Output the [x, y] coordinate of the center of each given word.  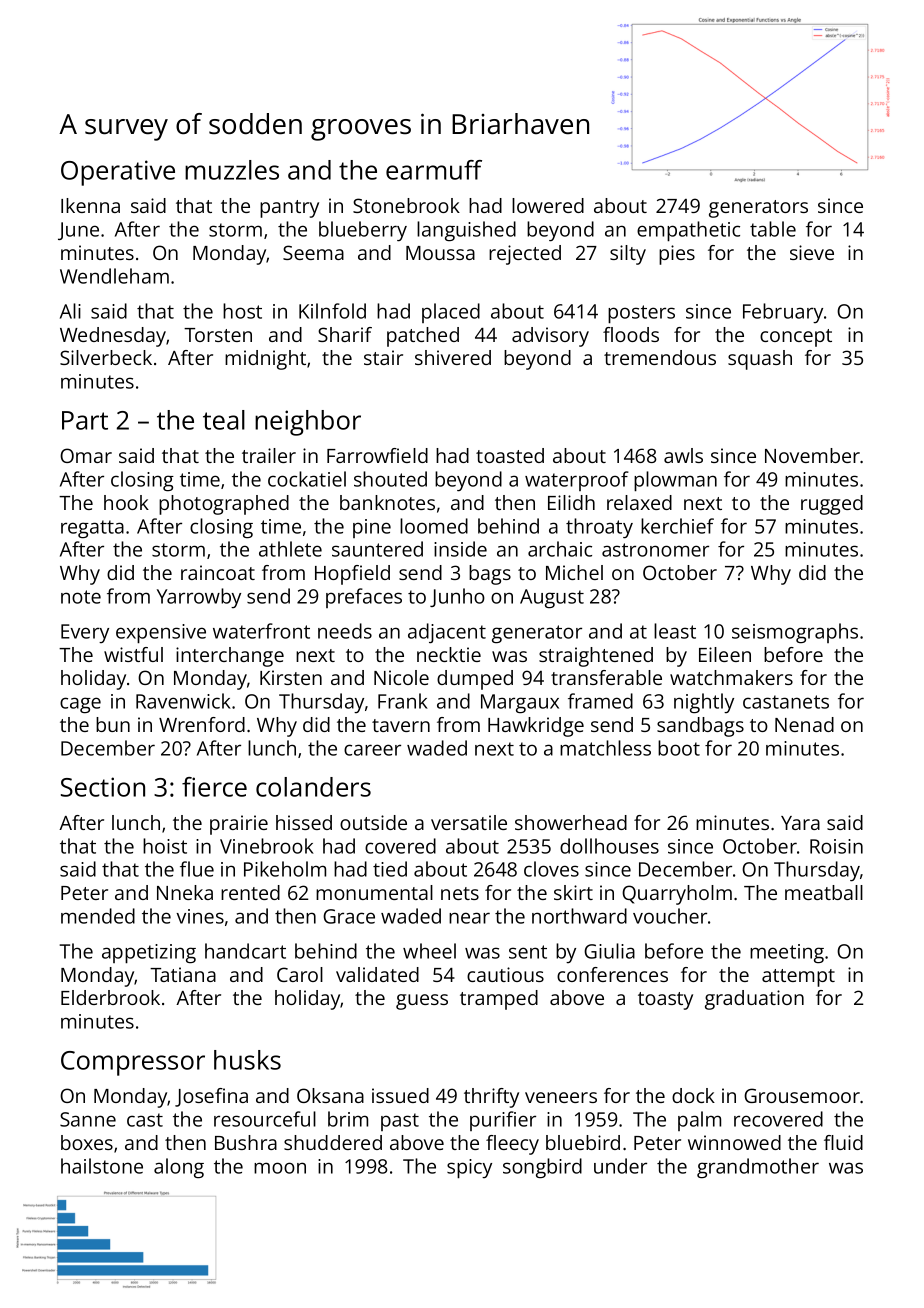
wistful [133, 654]
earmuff [434, 170]
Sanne [88, 1119]
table [773, 229]
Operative [118, 173]
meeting [787, 953]
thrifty [491, 1098]
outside [373, 822]
